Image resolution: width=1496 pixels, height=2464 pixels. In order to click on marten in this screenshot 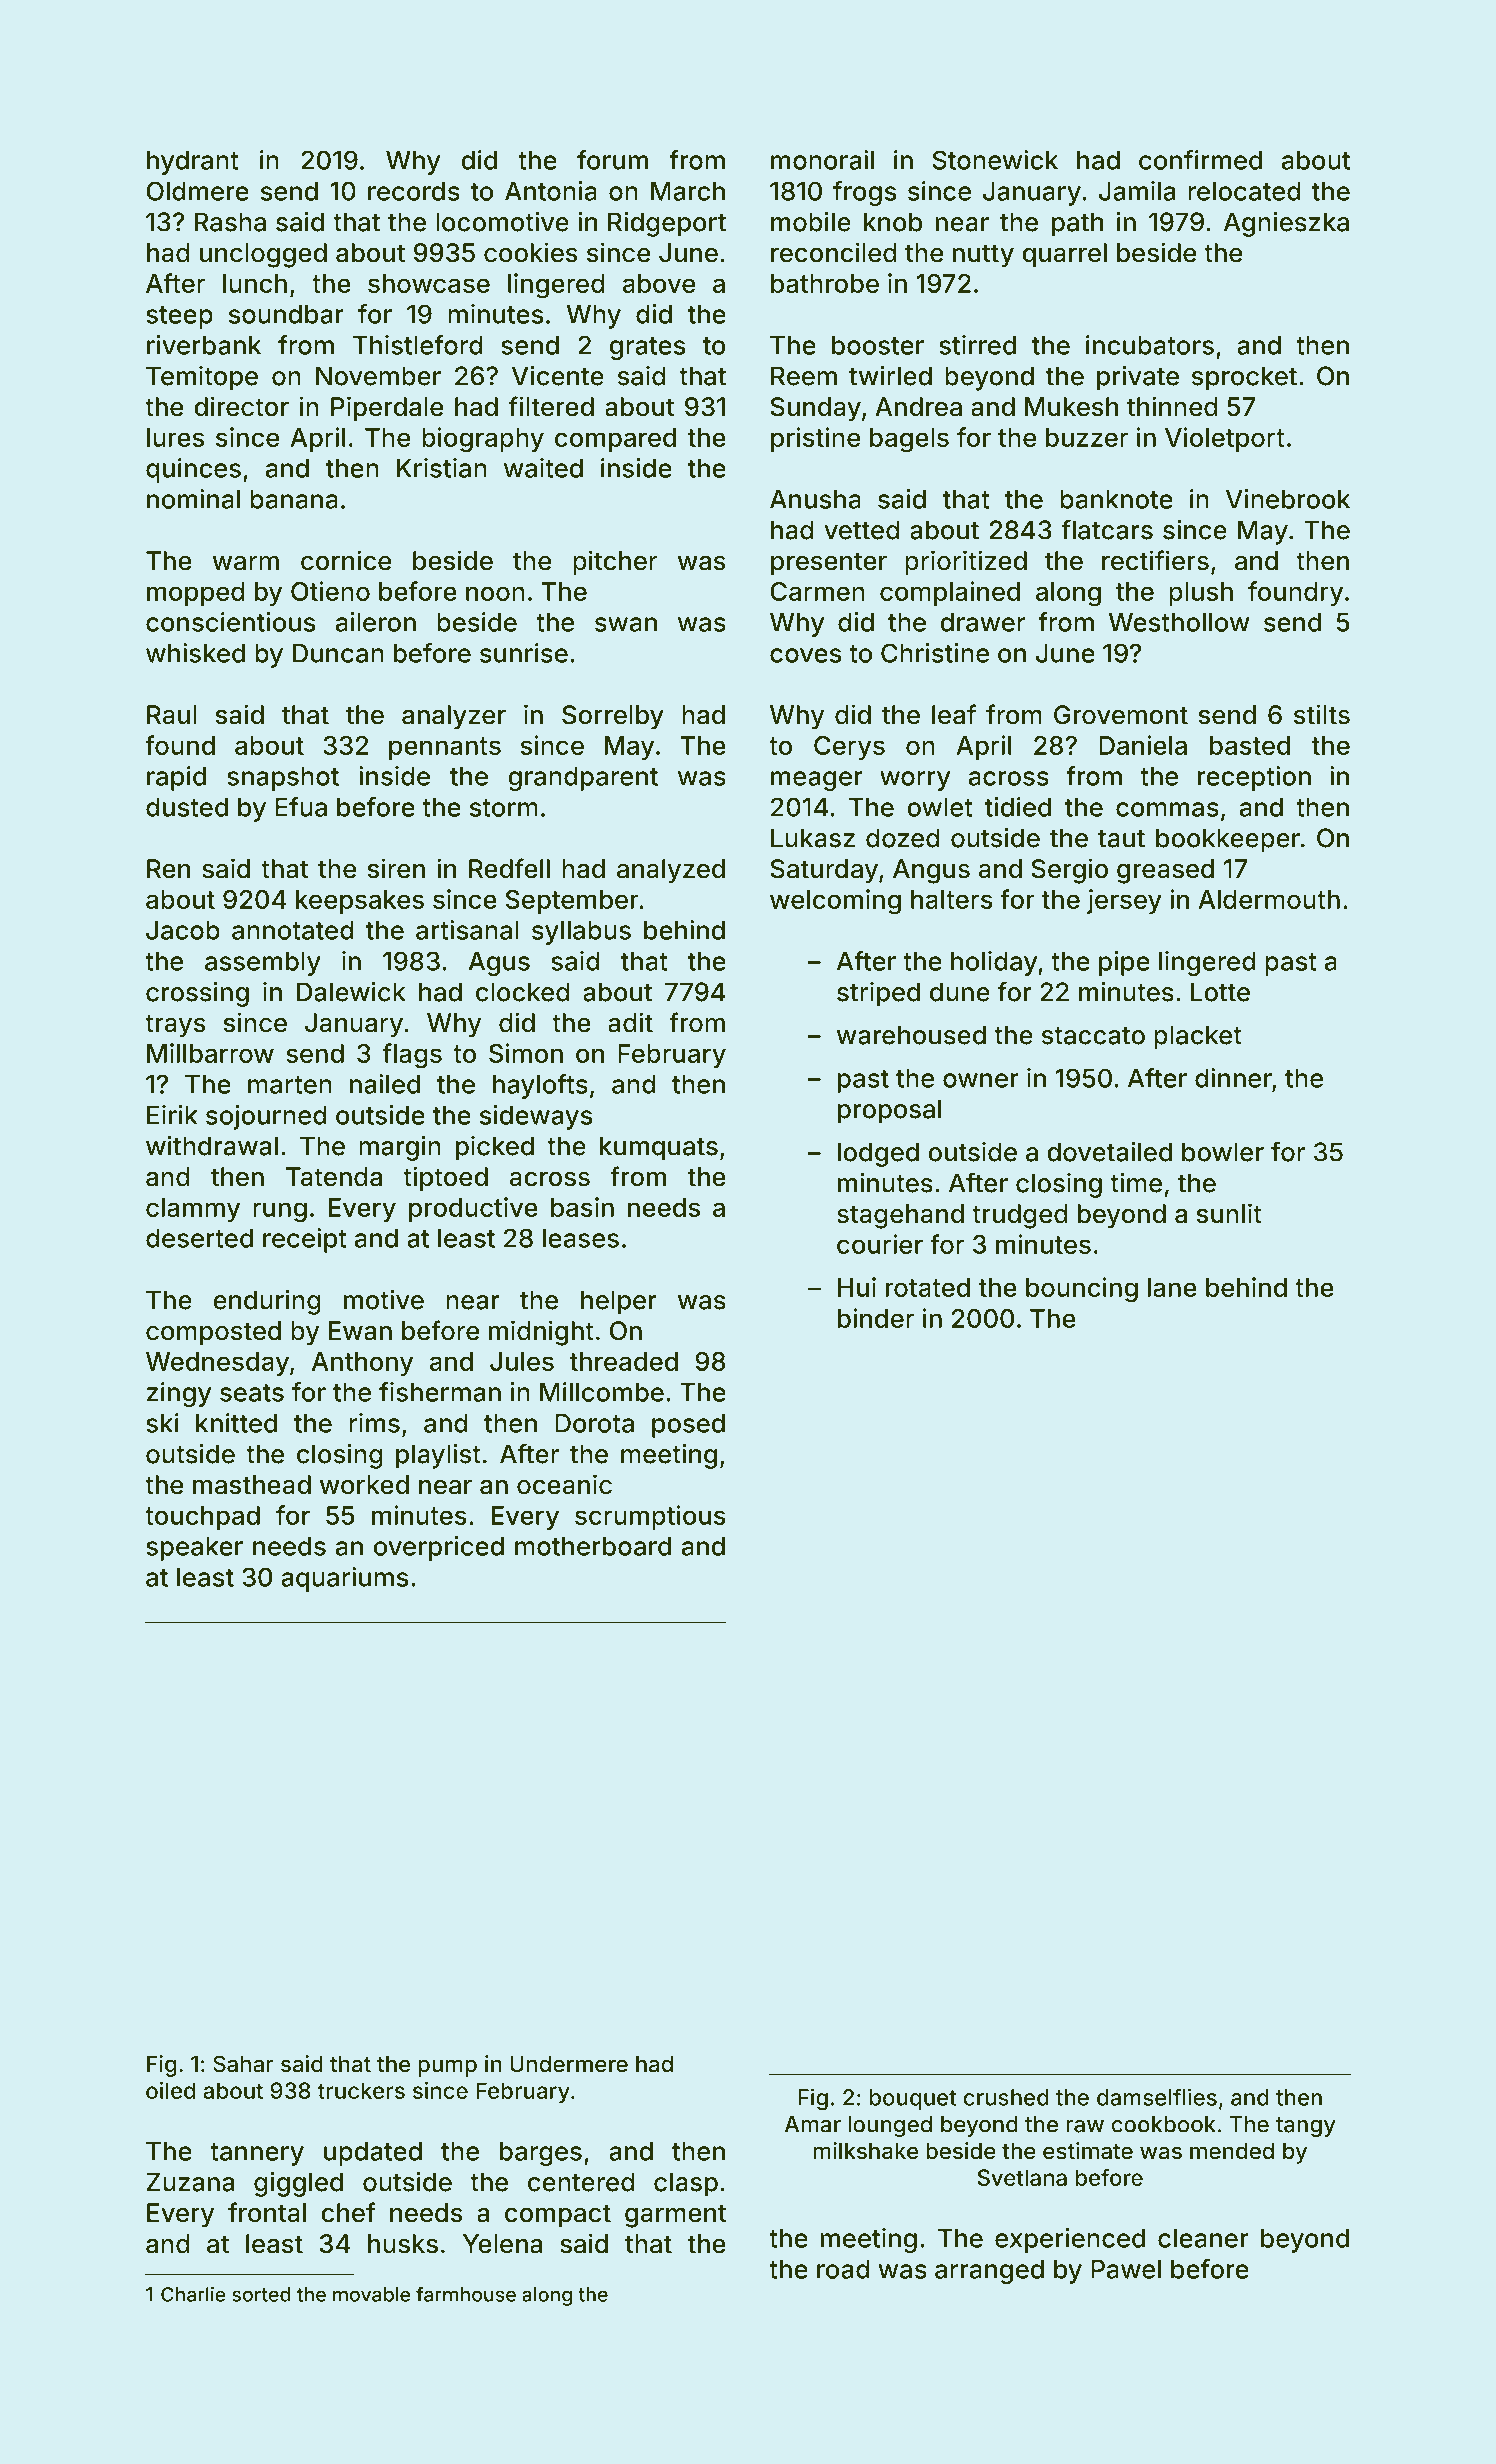, I will do `click(290, 1085)`.
